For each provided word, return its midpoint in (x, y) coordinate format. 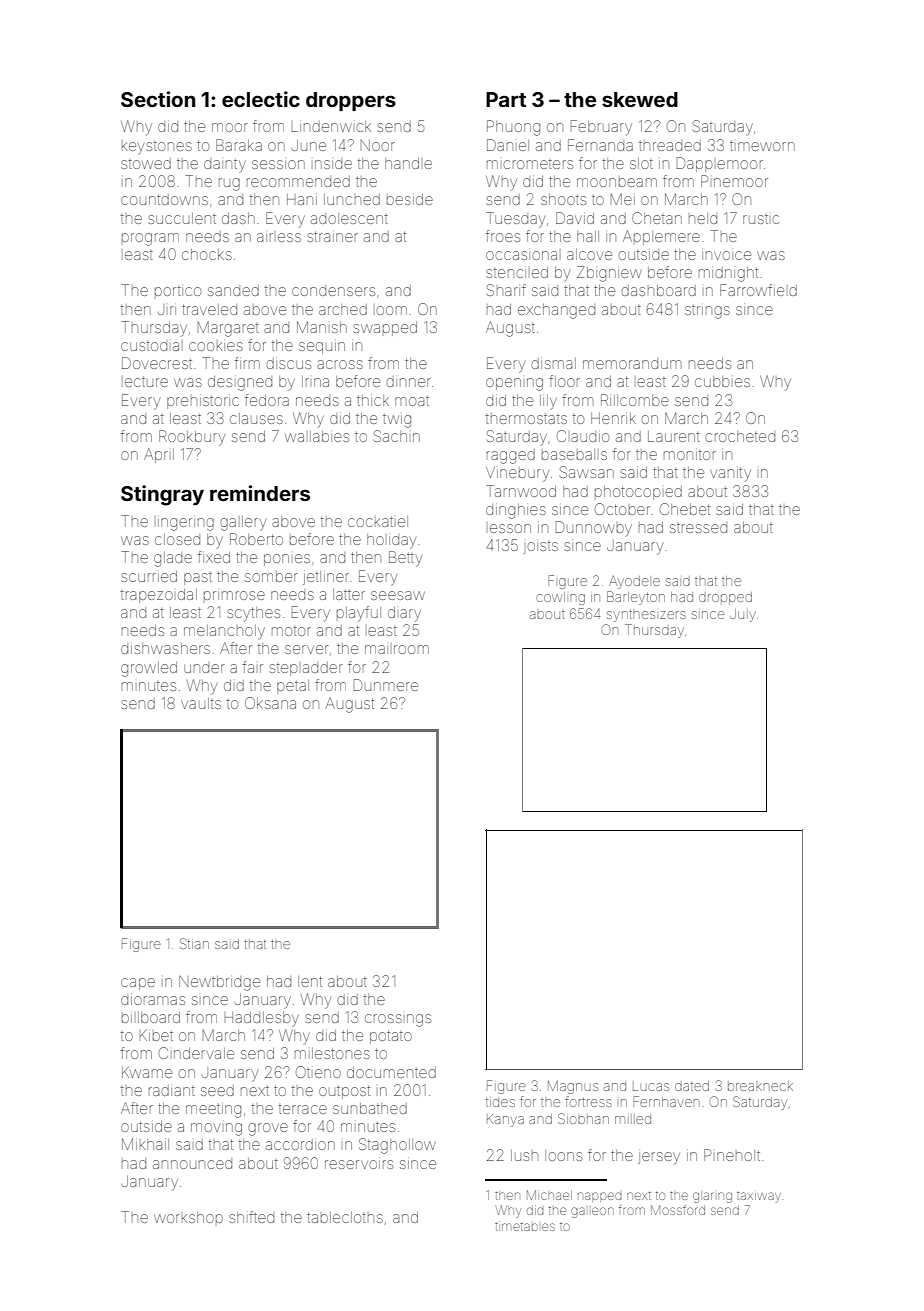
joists (541, 547)
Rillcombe (635, 400)
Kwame (147, 1072)
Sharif (506, 290)
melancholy (224, 632)
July (743, 615)
